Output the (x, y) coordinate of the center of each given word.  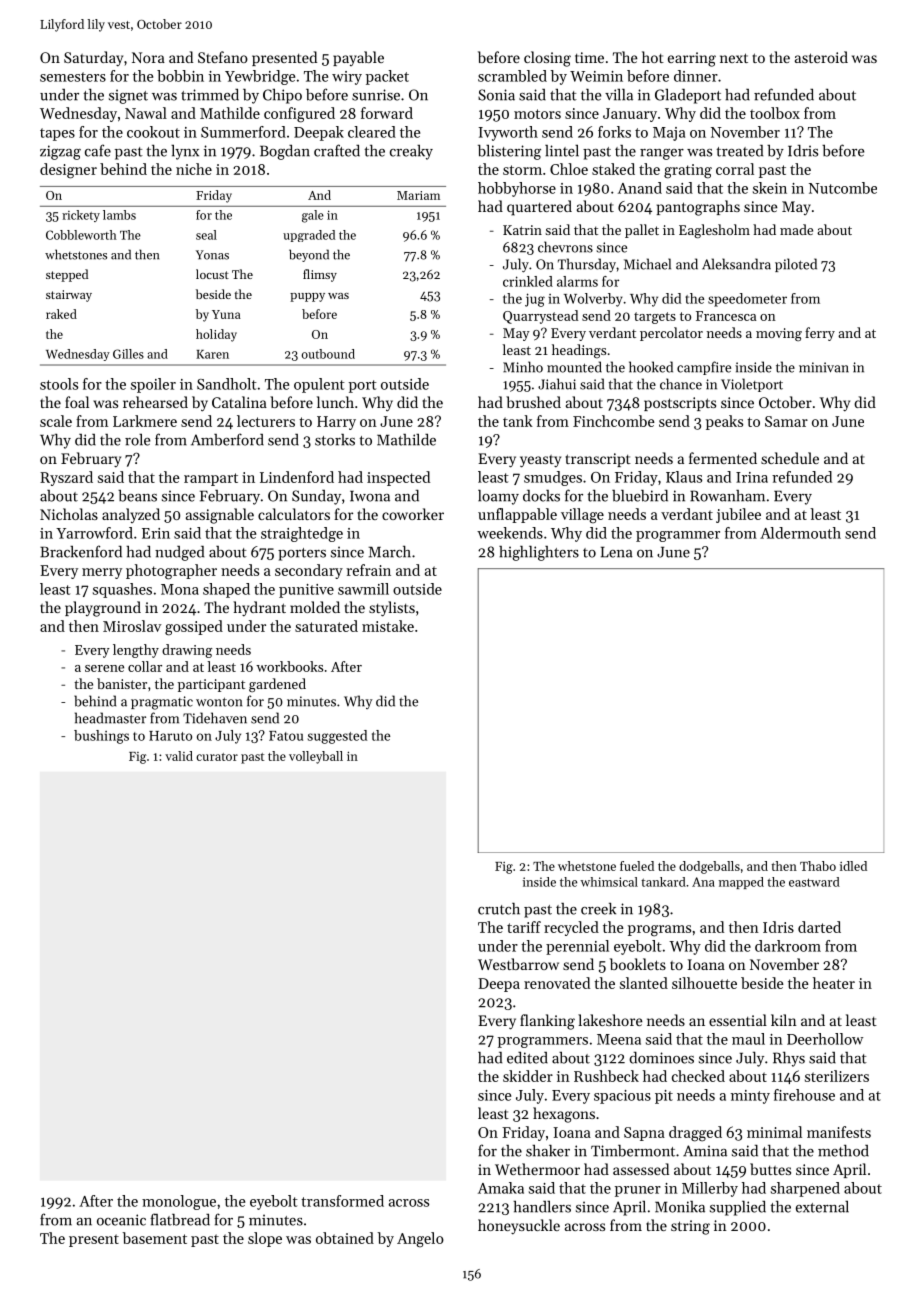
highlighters (539, 553)
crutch (499, 909)
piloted (796, 265)
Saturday (93, 58)
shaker (548, 1151)
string (690, 1227)
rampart (211, 479)
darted (819, 927)
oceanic (121, 1220)
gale (313, 216)
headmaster (110, 718)
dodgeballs (709, 867)
